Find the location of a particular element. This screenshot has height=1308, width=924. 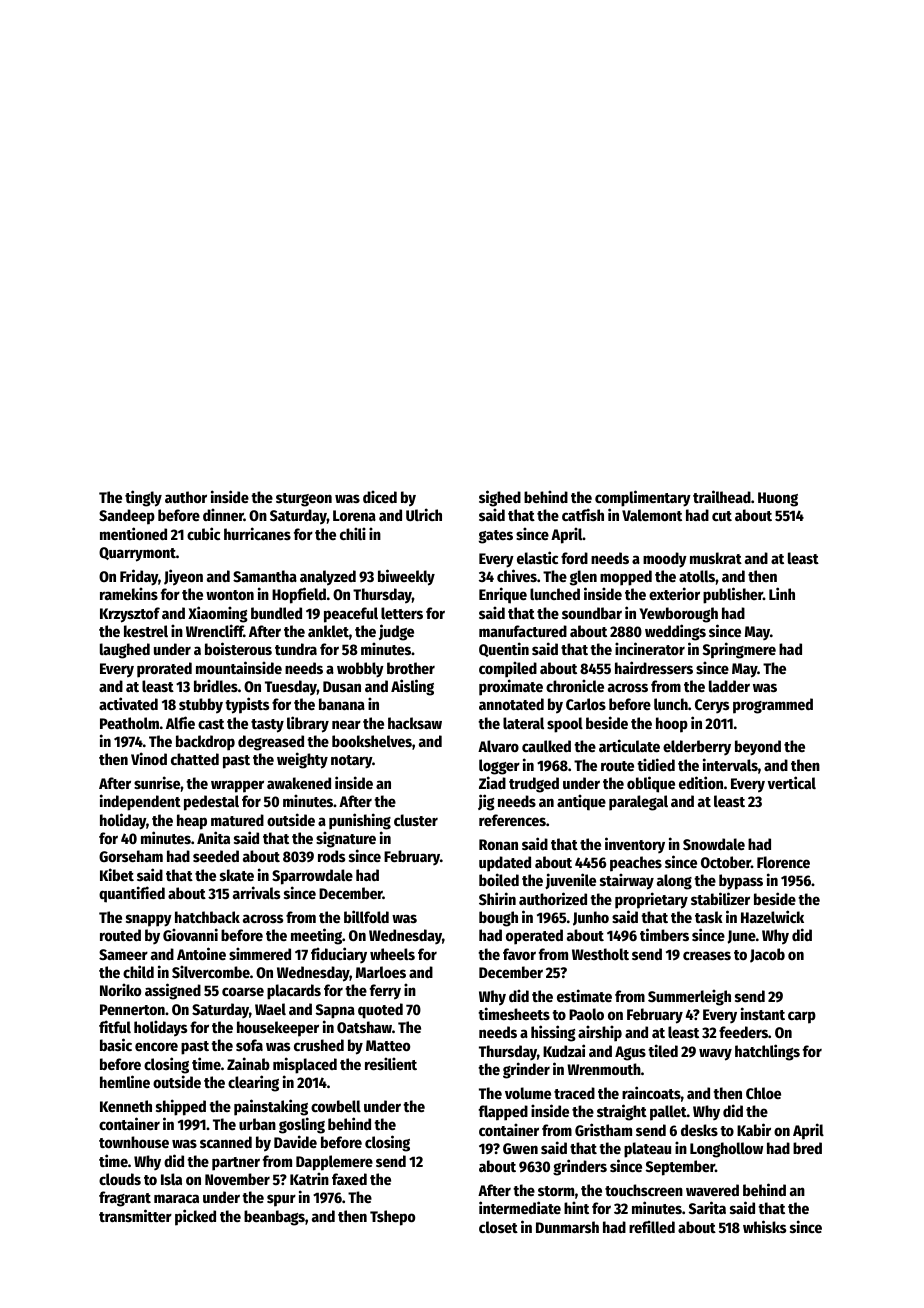

seeded is located at coordinates (216, 856).
